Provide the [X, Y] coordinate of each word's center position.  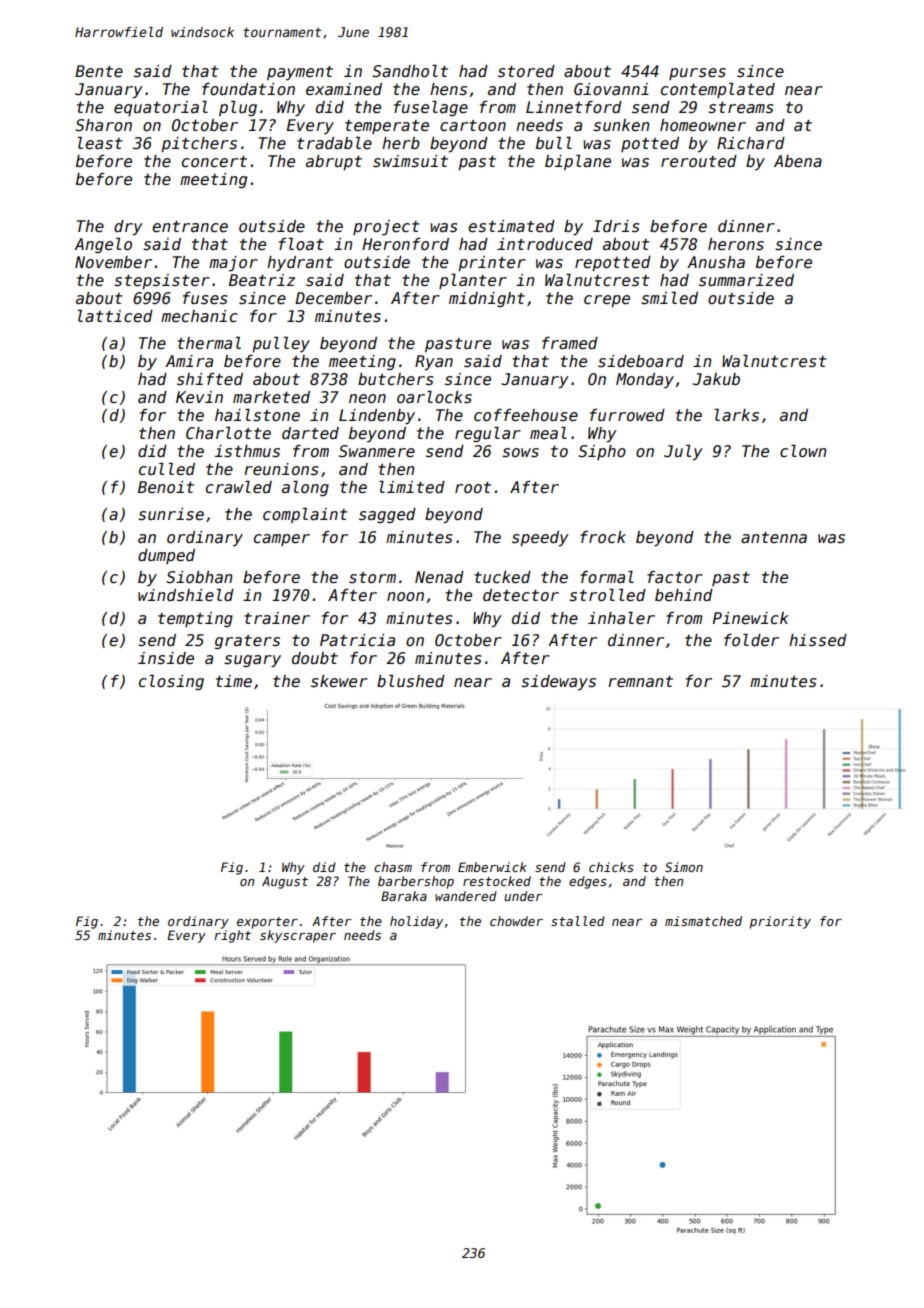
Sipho [602, 452]
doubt [315, 658]
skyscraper [298, 936]
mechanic [199, 316]
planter [473, 281]
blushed [411, 681]
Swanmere [377, 451]
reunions [281, 469]
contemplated [718, 90]
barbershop [416, 882]
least [100, 143]
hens [448, 89]
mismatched [703, 921]
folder [751, 640]
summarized [746, 280]
